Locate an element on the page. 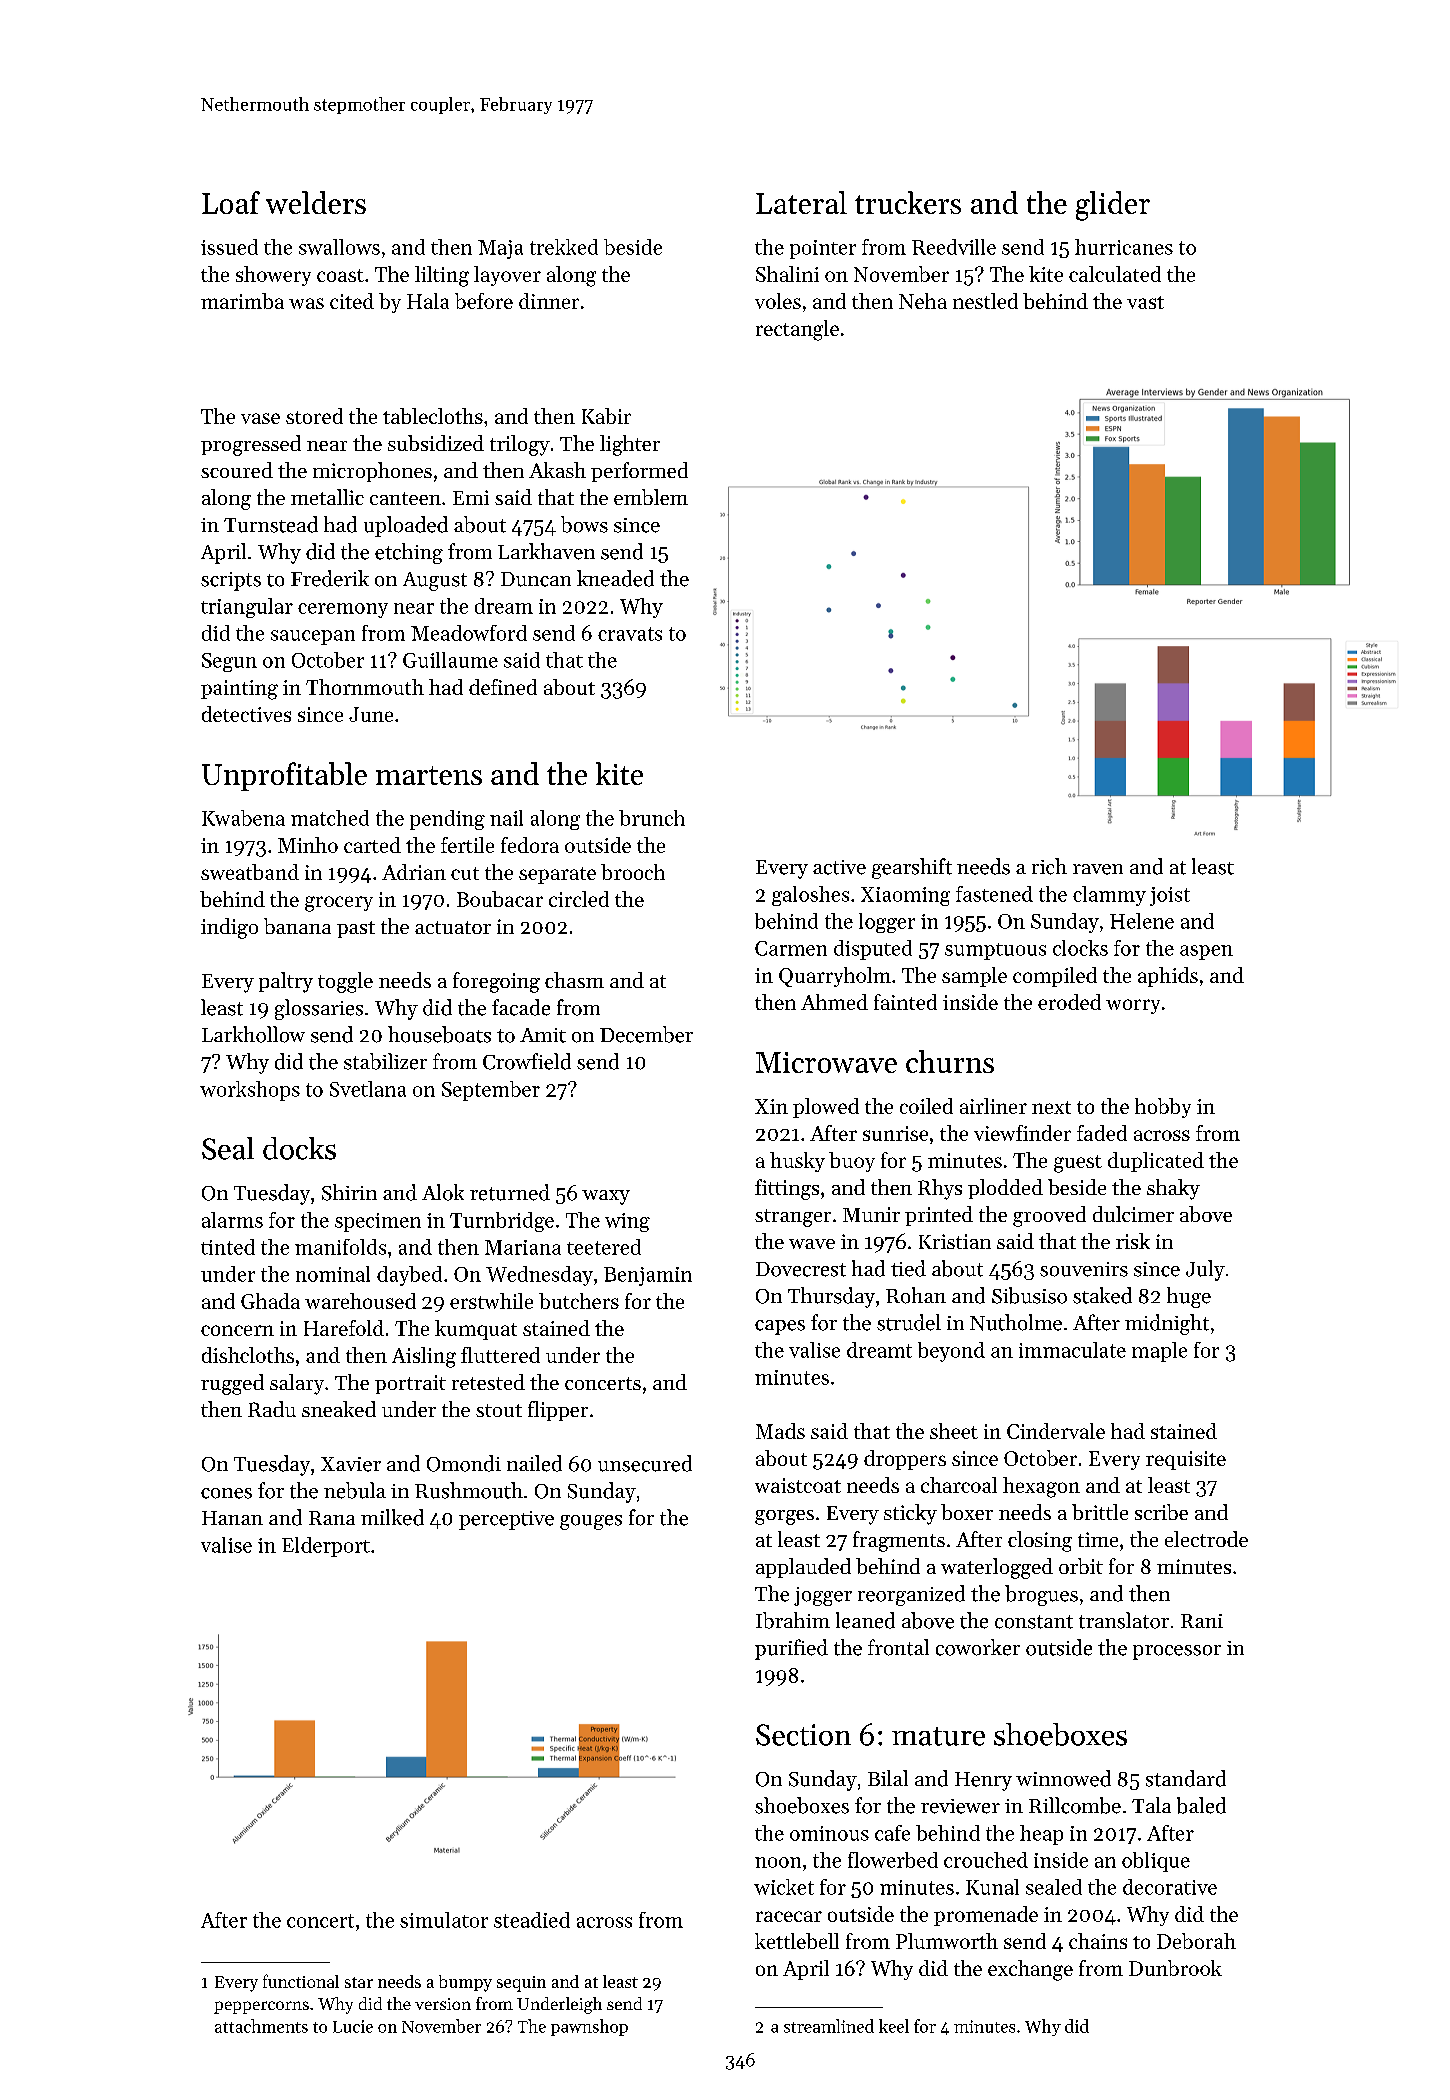 The image size is (1450, 2100). rectangle is located at coordinates (797, 330).
